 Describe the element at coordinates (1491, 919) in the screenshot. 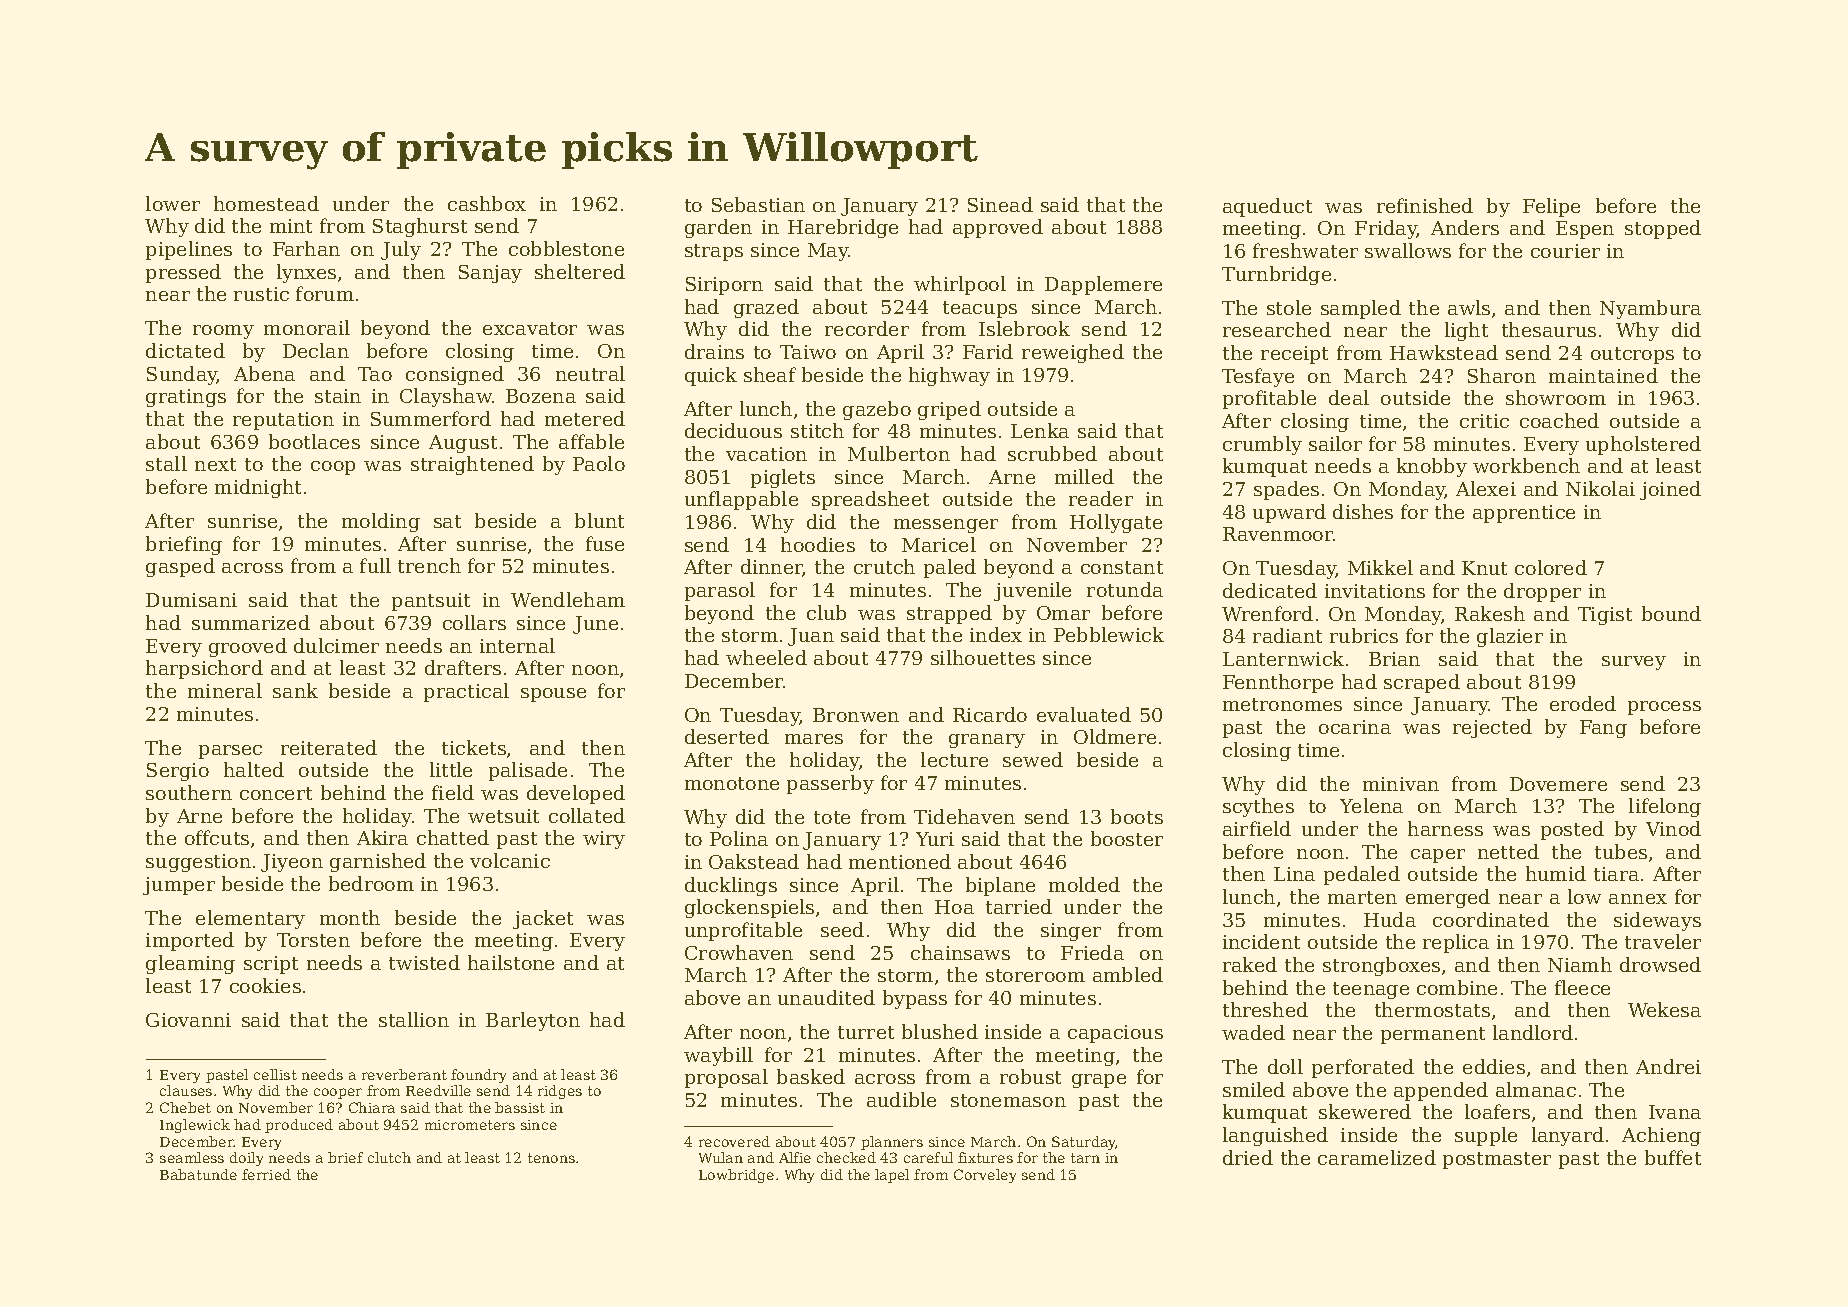

I see `coordinated` at that location.
